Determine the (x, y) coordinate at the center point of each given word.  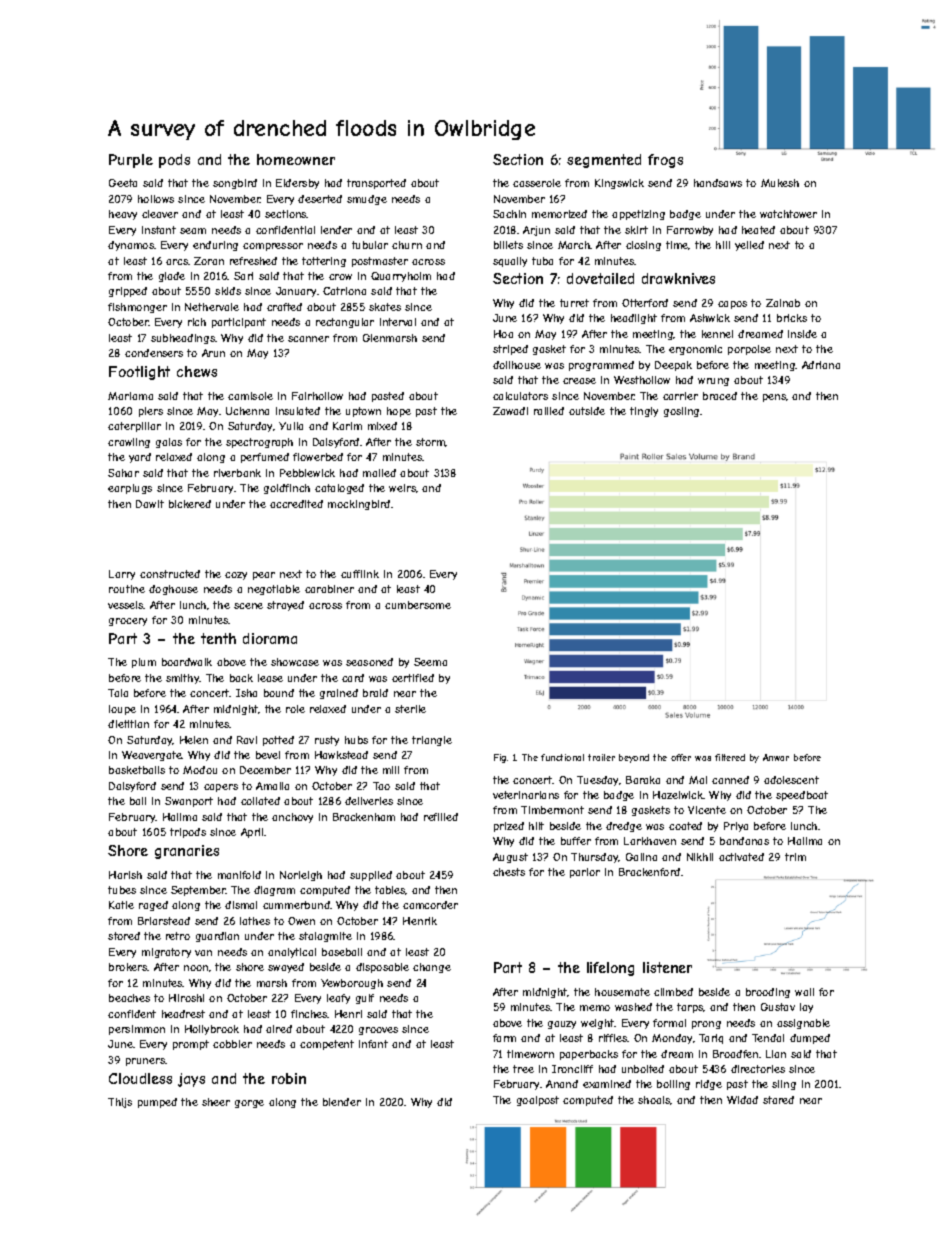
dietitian (128, 724)
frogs (665, 161)
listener (667, 967)
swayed (286, 968)
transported (376, 184)
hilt (536, 826)
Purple (131, 161)
